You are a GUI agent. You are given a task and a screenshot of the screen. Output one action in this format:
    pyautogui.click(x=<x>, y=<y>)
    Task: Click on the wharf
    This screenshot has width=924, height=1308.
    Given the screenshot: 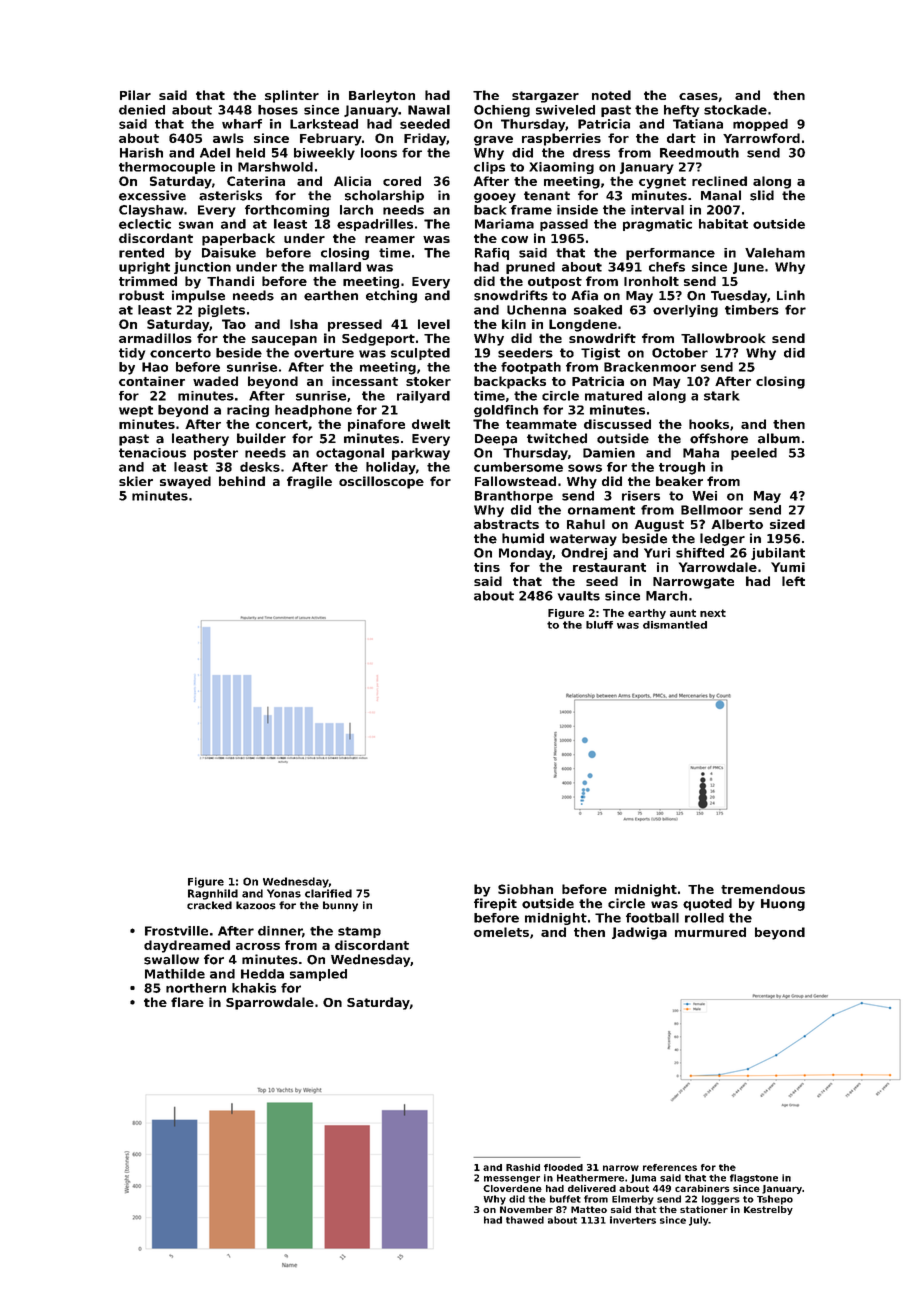 What is the action you would take?
    pyautogui.click(x=242, y=124)
